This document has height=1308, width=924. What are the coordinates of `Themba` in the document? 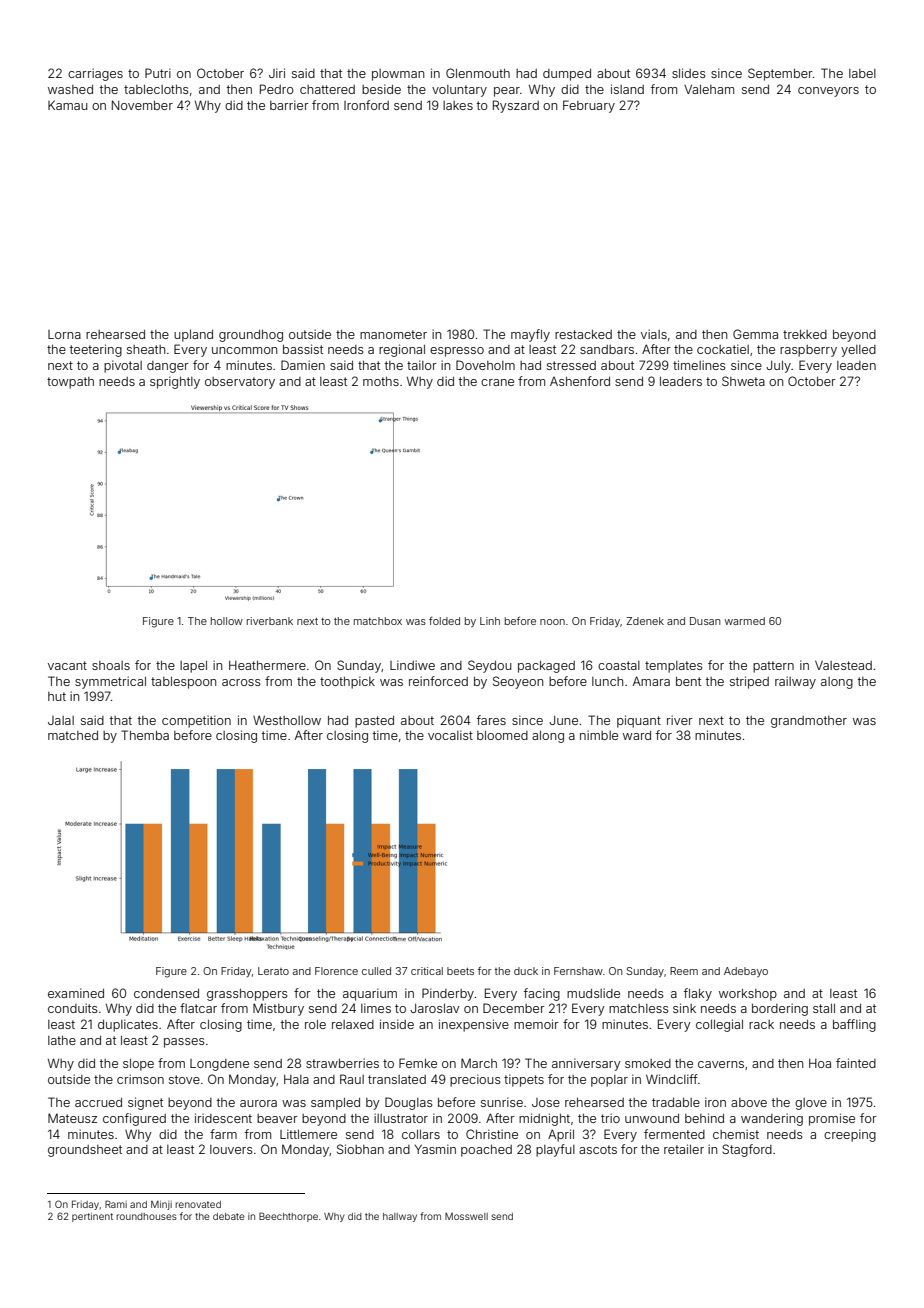 It's located at (145, 735).
